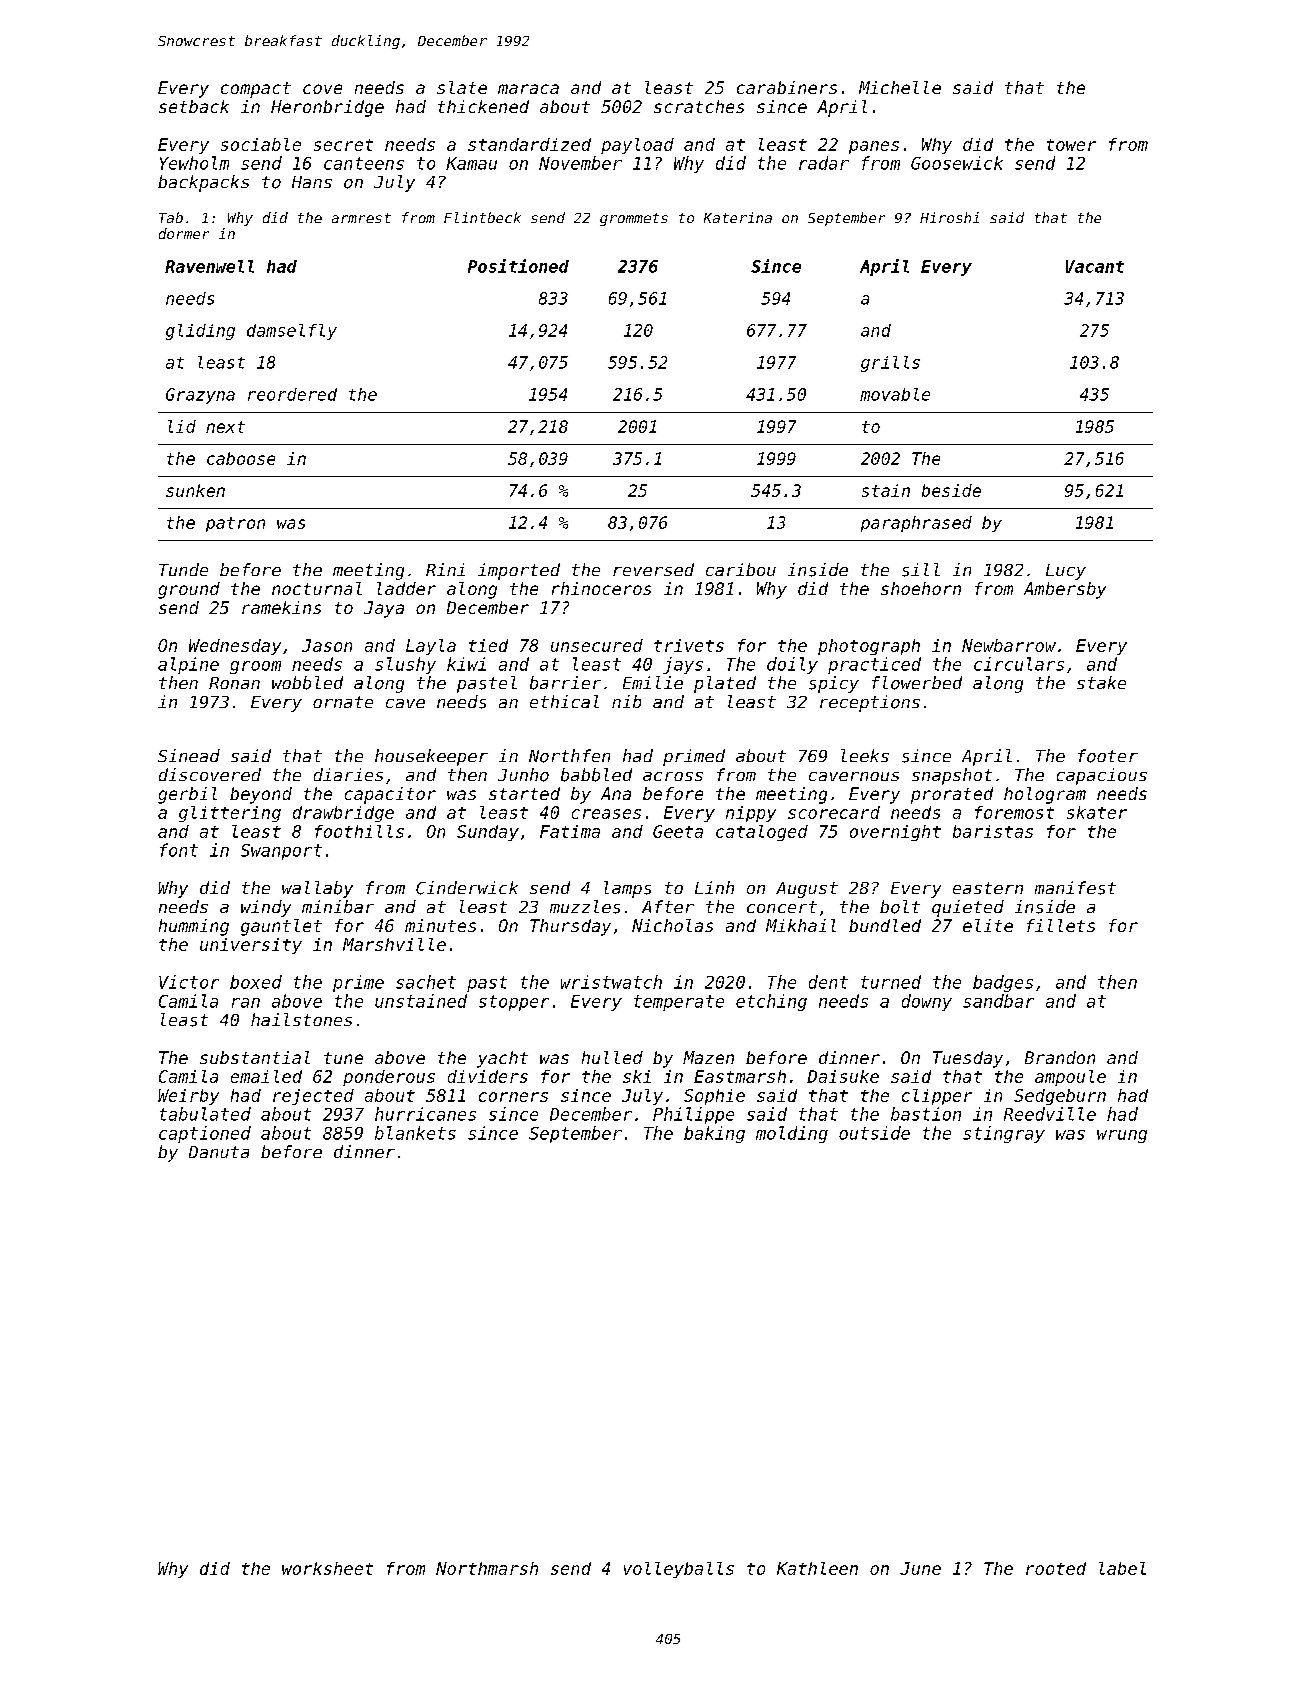  What do you see at coordinates (1095, 266) in the document?
I see `Vacant` at bounding box center [1095, 266].
